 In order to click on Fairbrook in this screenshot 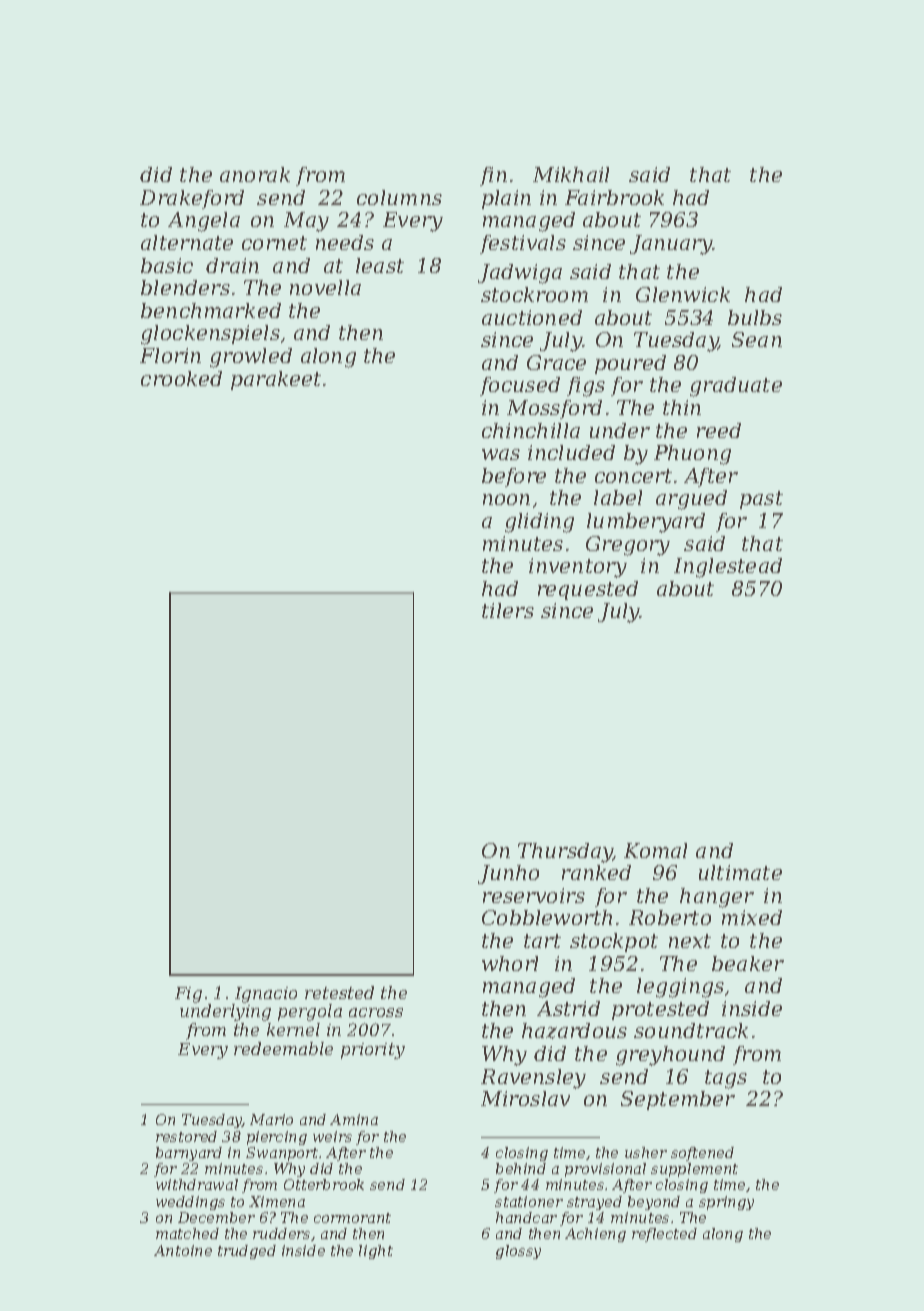, I will do `click(614, 197)`.
